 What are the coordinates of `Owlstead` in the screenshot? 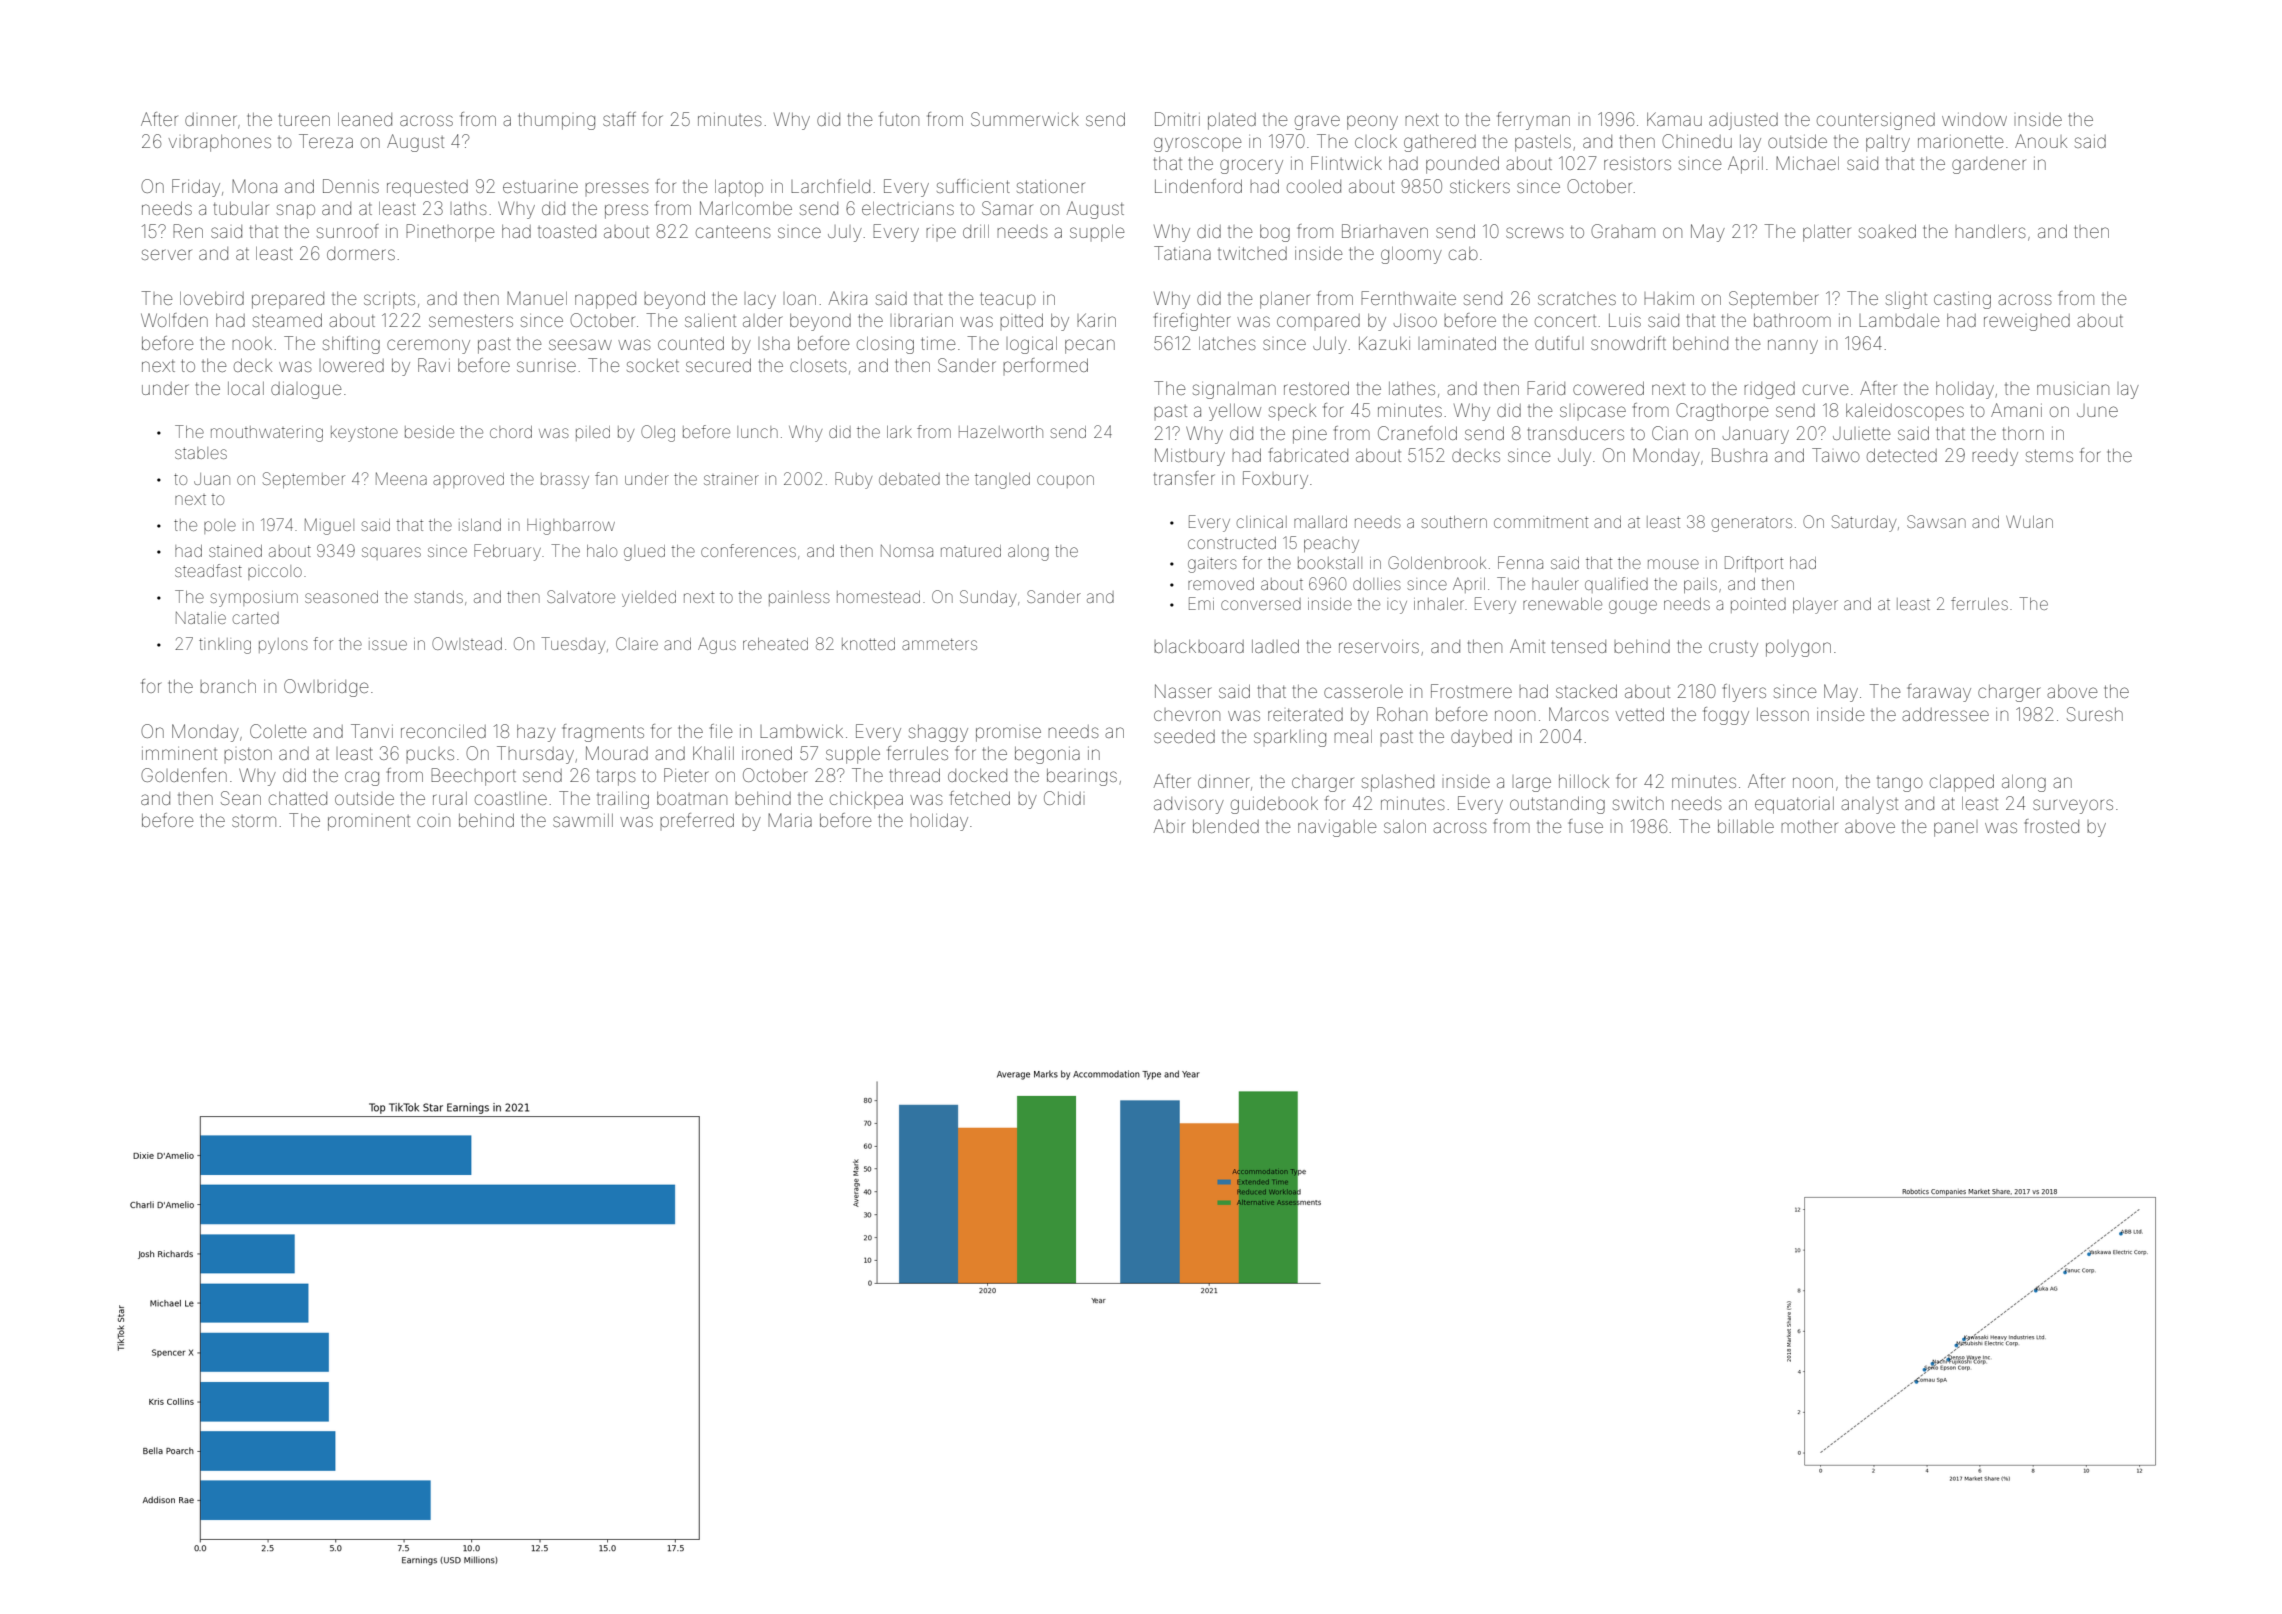 It's located at (467, 643).
